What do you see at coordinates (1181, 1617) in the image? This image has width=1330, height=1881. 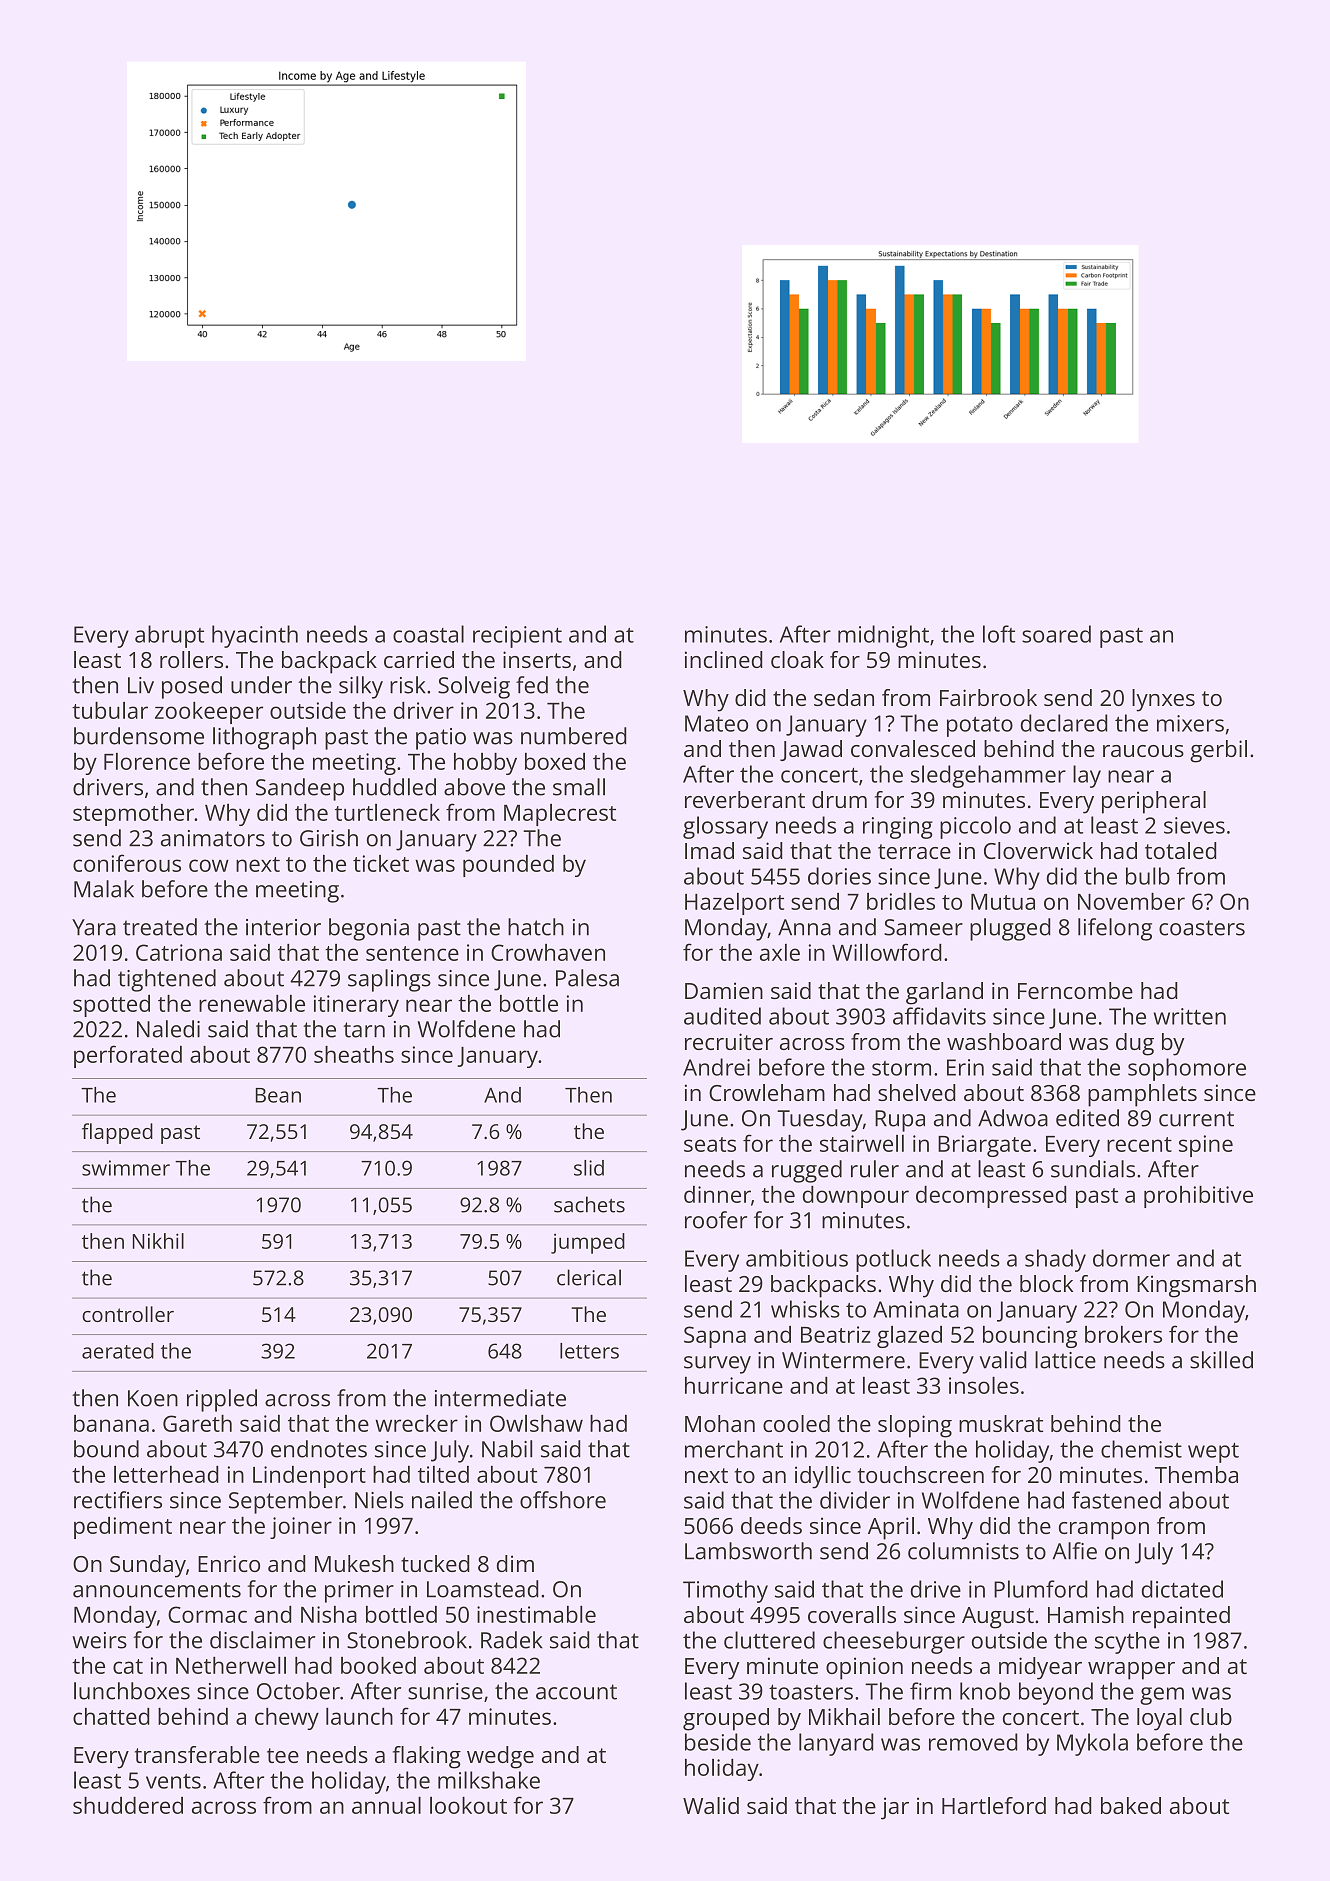 I see `repainted` at bounding box center [1181, 1617].
